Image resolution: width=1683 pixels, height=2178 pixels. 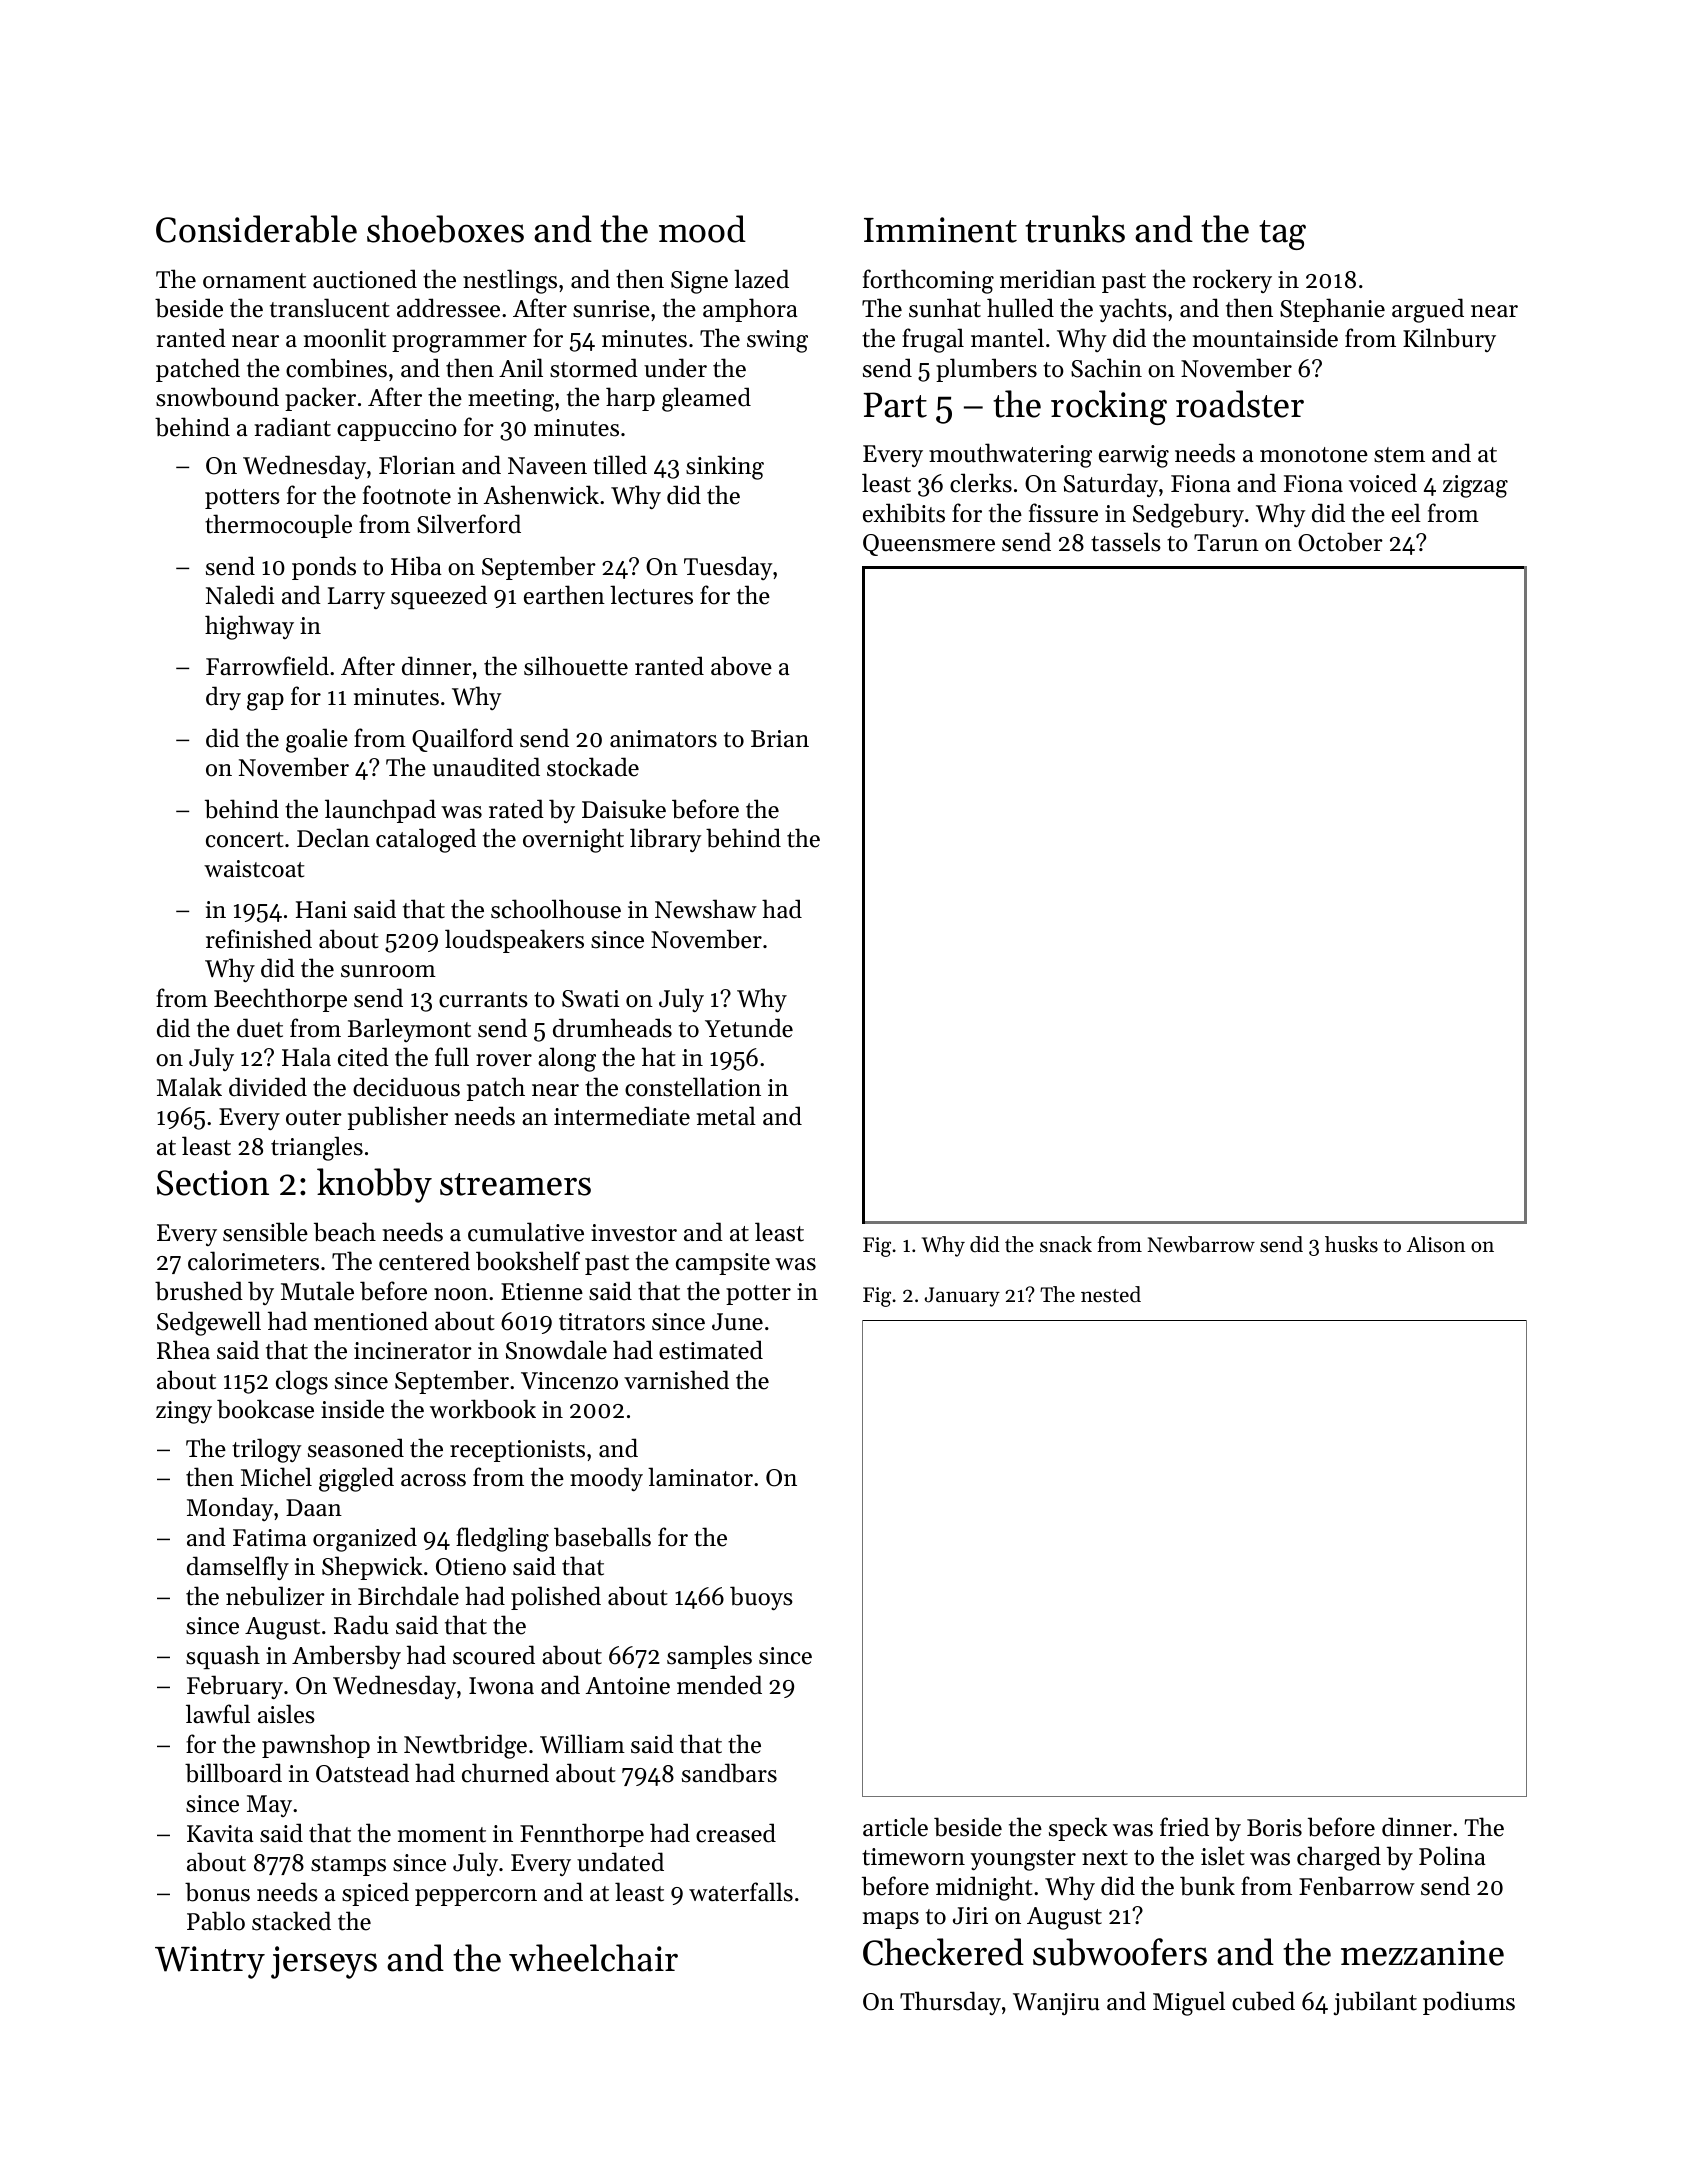 I want to click on triangles, so click(x=317, y=1148).
